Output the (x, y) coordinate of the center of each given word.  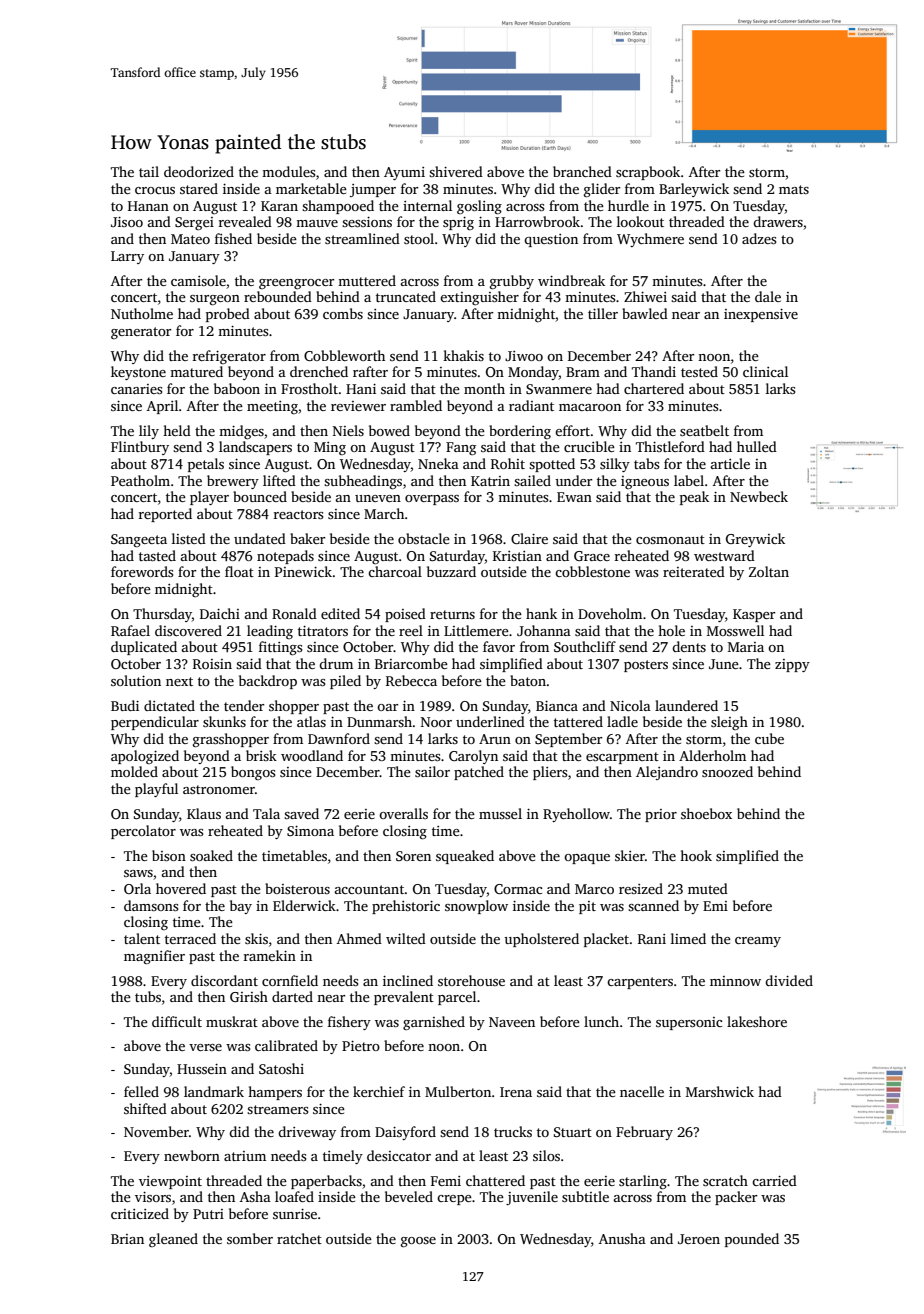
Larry (127, 257)
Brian (127, 1239)
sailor (432, 771)
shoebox (706, 813)
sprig (458, 223)
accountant (370, 889)
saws (138, 873)
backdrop (268, 682)
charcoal (395, 571)
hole (671, 630)
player (209, 498)
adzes (759, 238)
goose (418, 1242)
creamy (758, 942)
